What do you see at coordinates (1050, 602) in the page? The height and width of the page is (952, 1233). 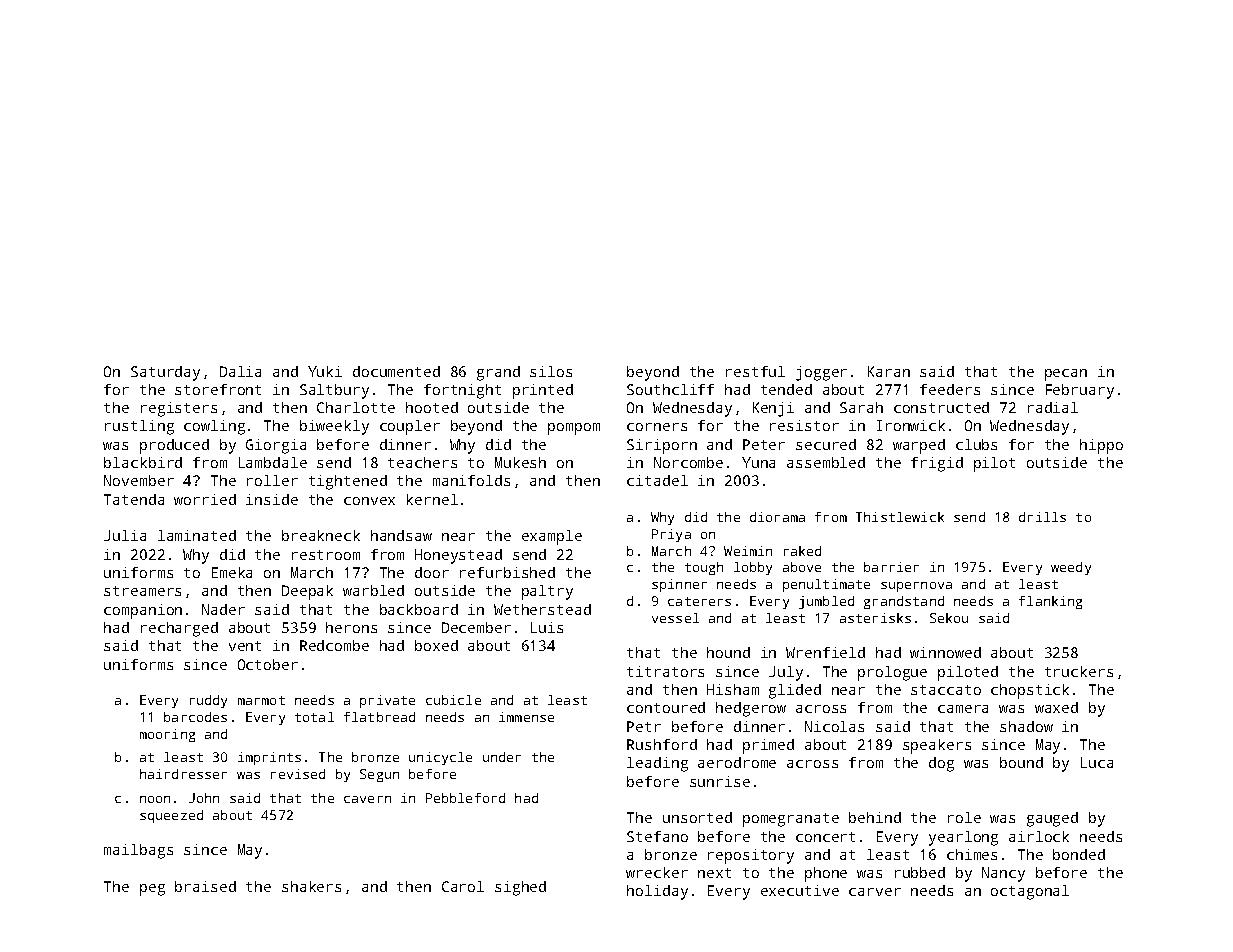 I see `flanking` at bounding box center [1050, 602].
